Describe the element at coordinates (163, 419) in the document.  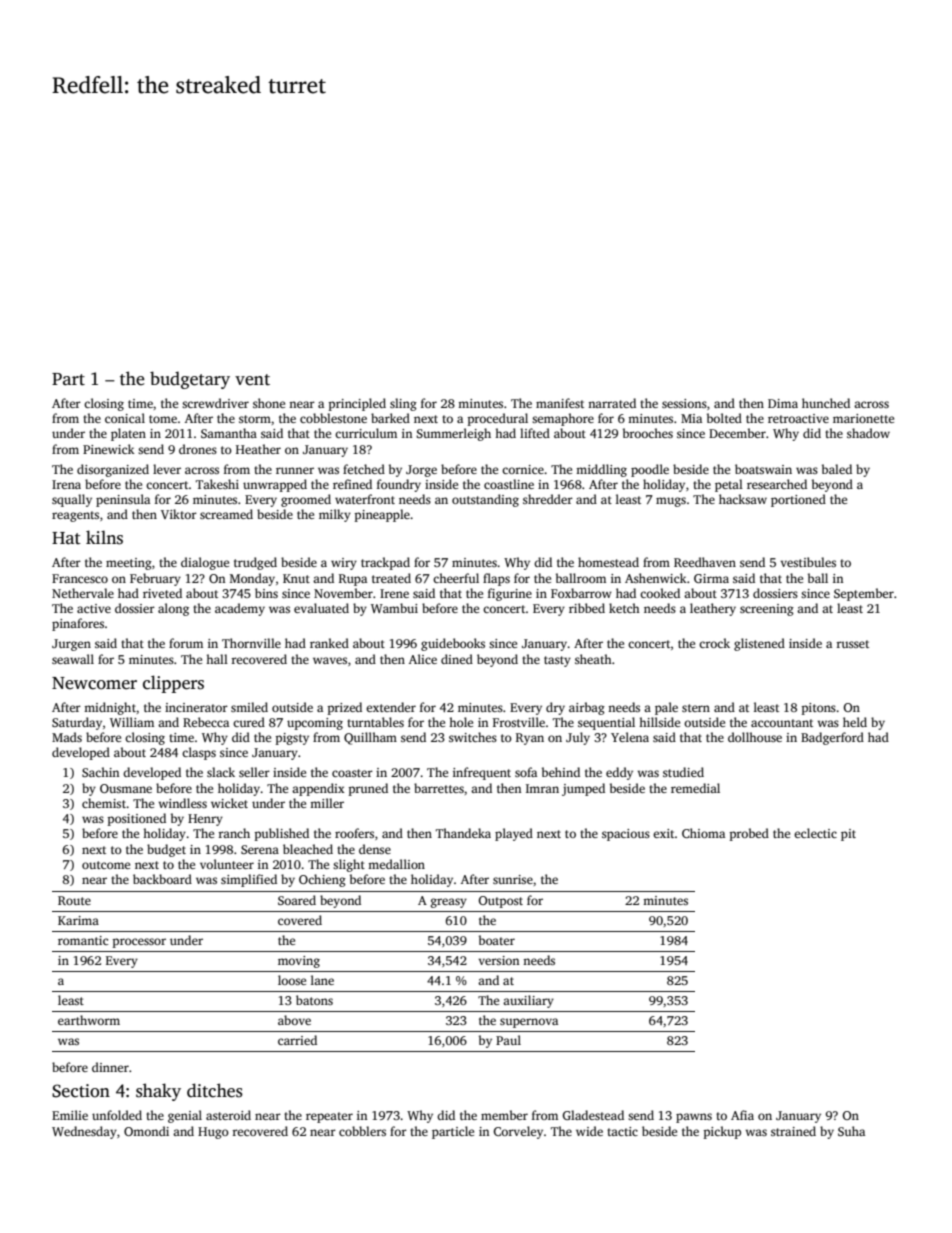
I see `tome` at that location.
